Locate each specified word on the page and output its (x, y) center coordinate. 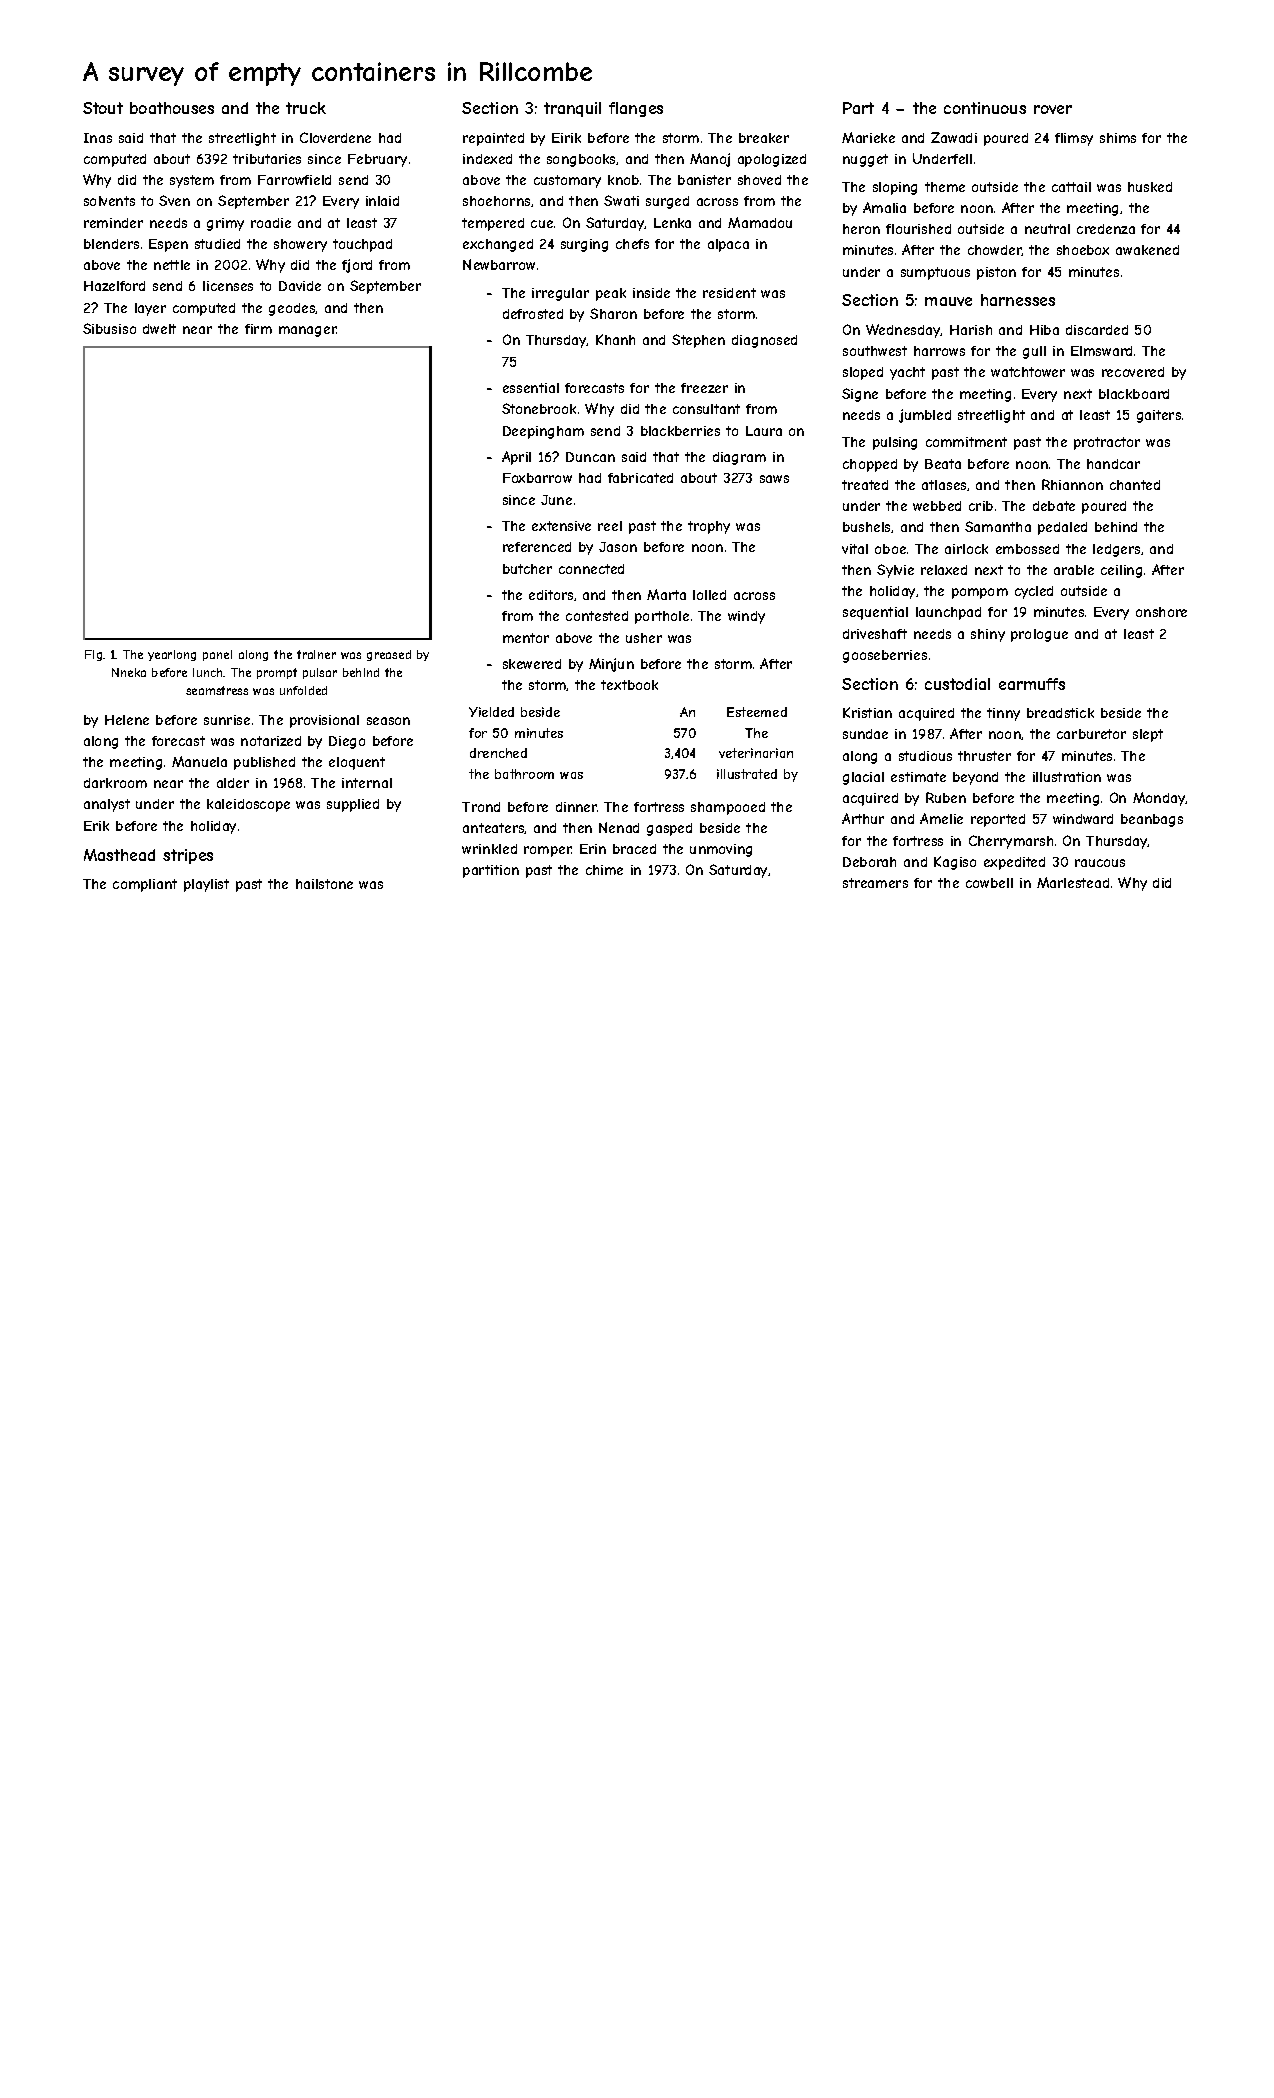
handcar (1113, 464)
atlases (944, 485)
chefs (632, 244)
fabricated (640, 478)
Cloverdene (335, 137)
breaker (764, 138)
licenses (228, 286)
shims (1118, 138)
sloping (895, 188)
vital (855, 549)
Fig (93, 655)
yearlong (172, 655)
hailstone (324, 884)
